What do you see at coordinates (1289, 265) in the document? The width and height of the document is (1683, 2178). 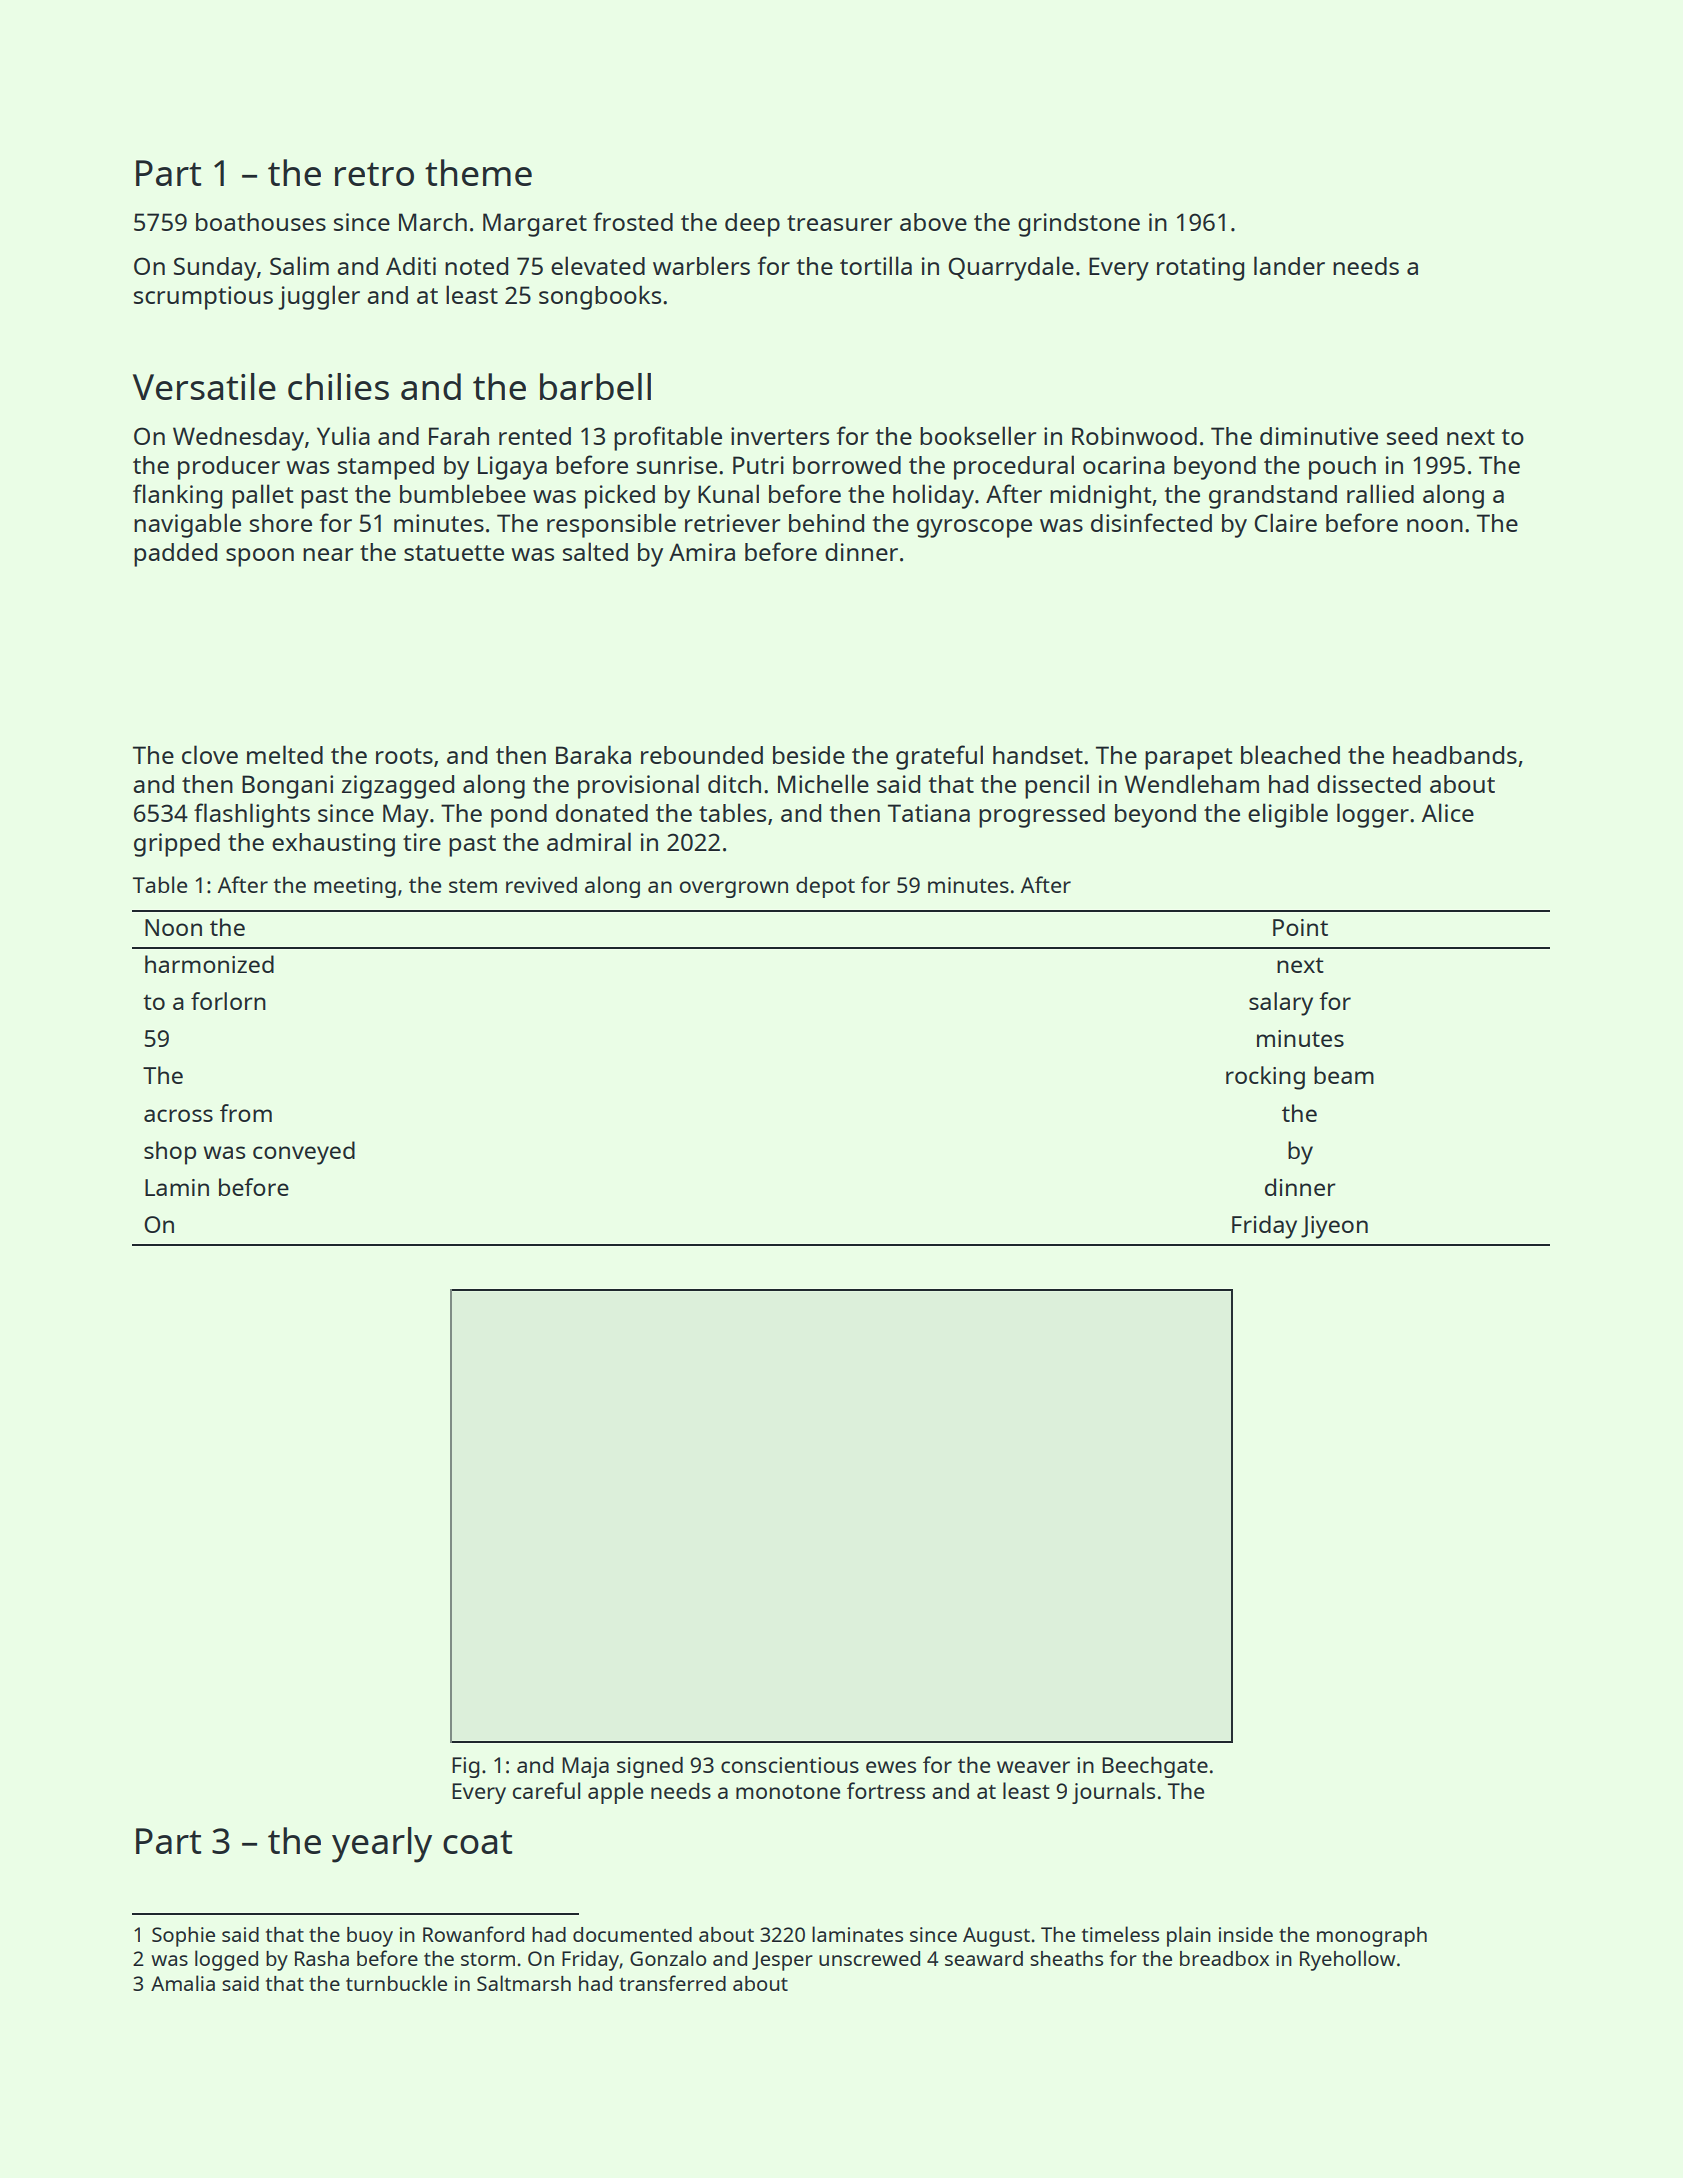 I see `lander` at bounding box center [1289, 265].
